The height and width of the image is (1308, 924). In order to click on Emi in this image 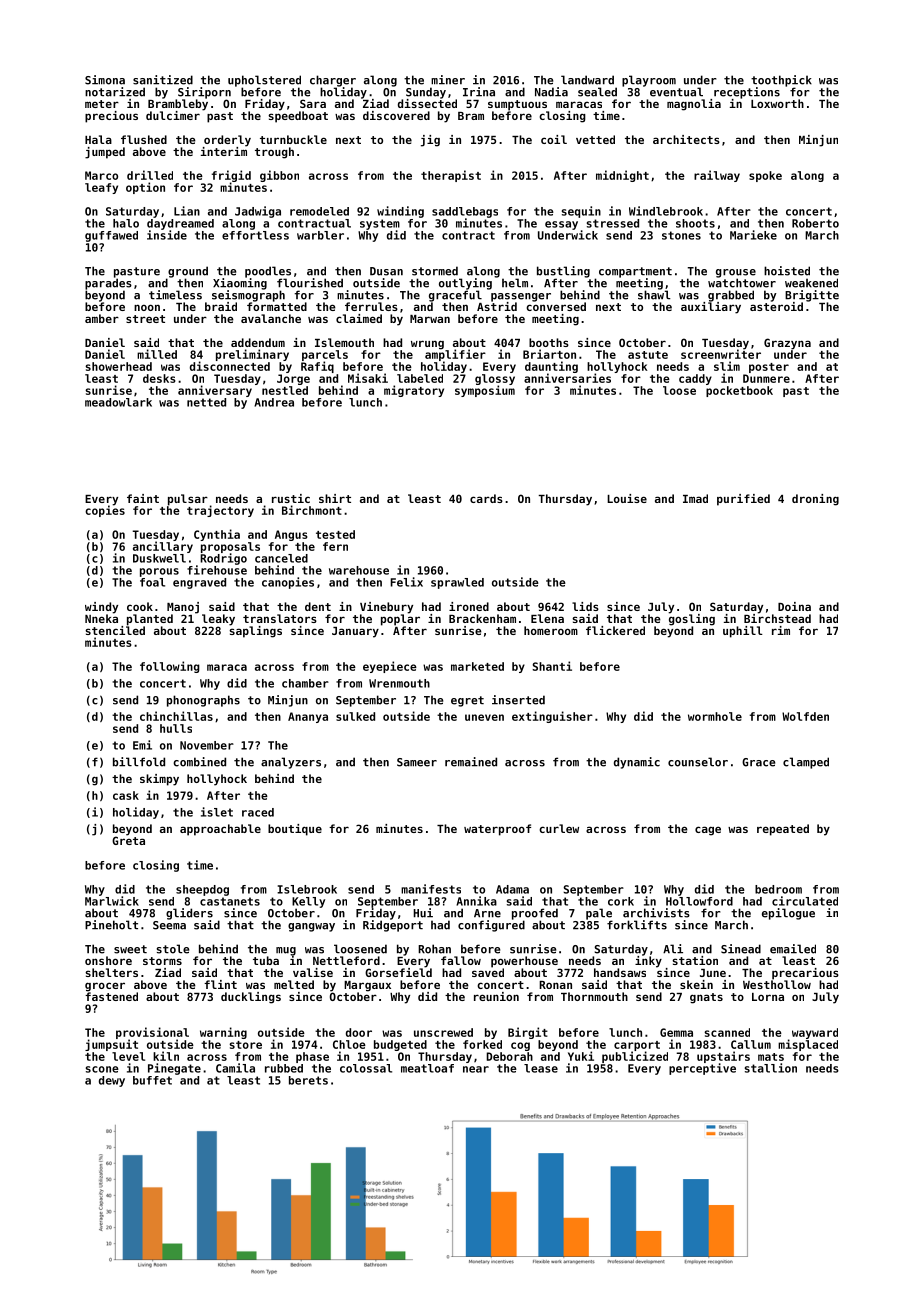, I will do `click(142, 745)`.
